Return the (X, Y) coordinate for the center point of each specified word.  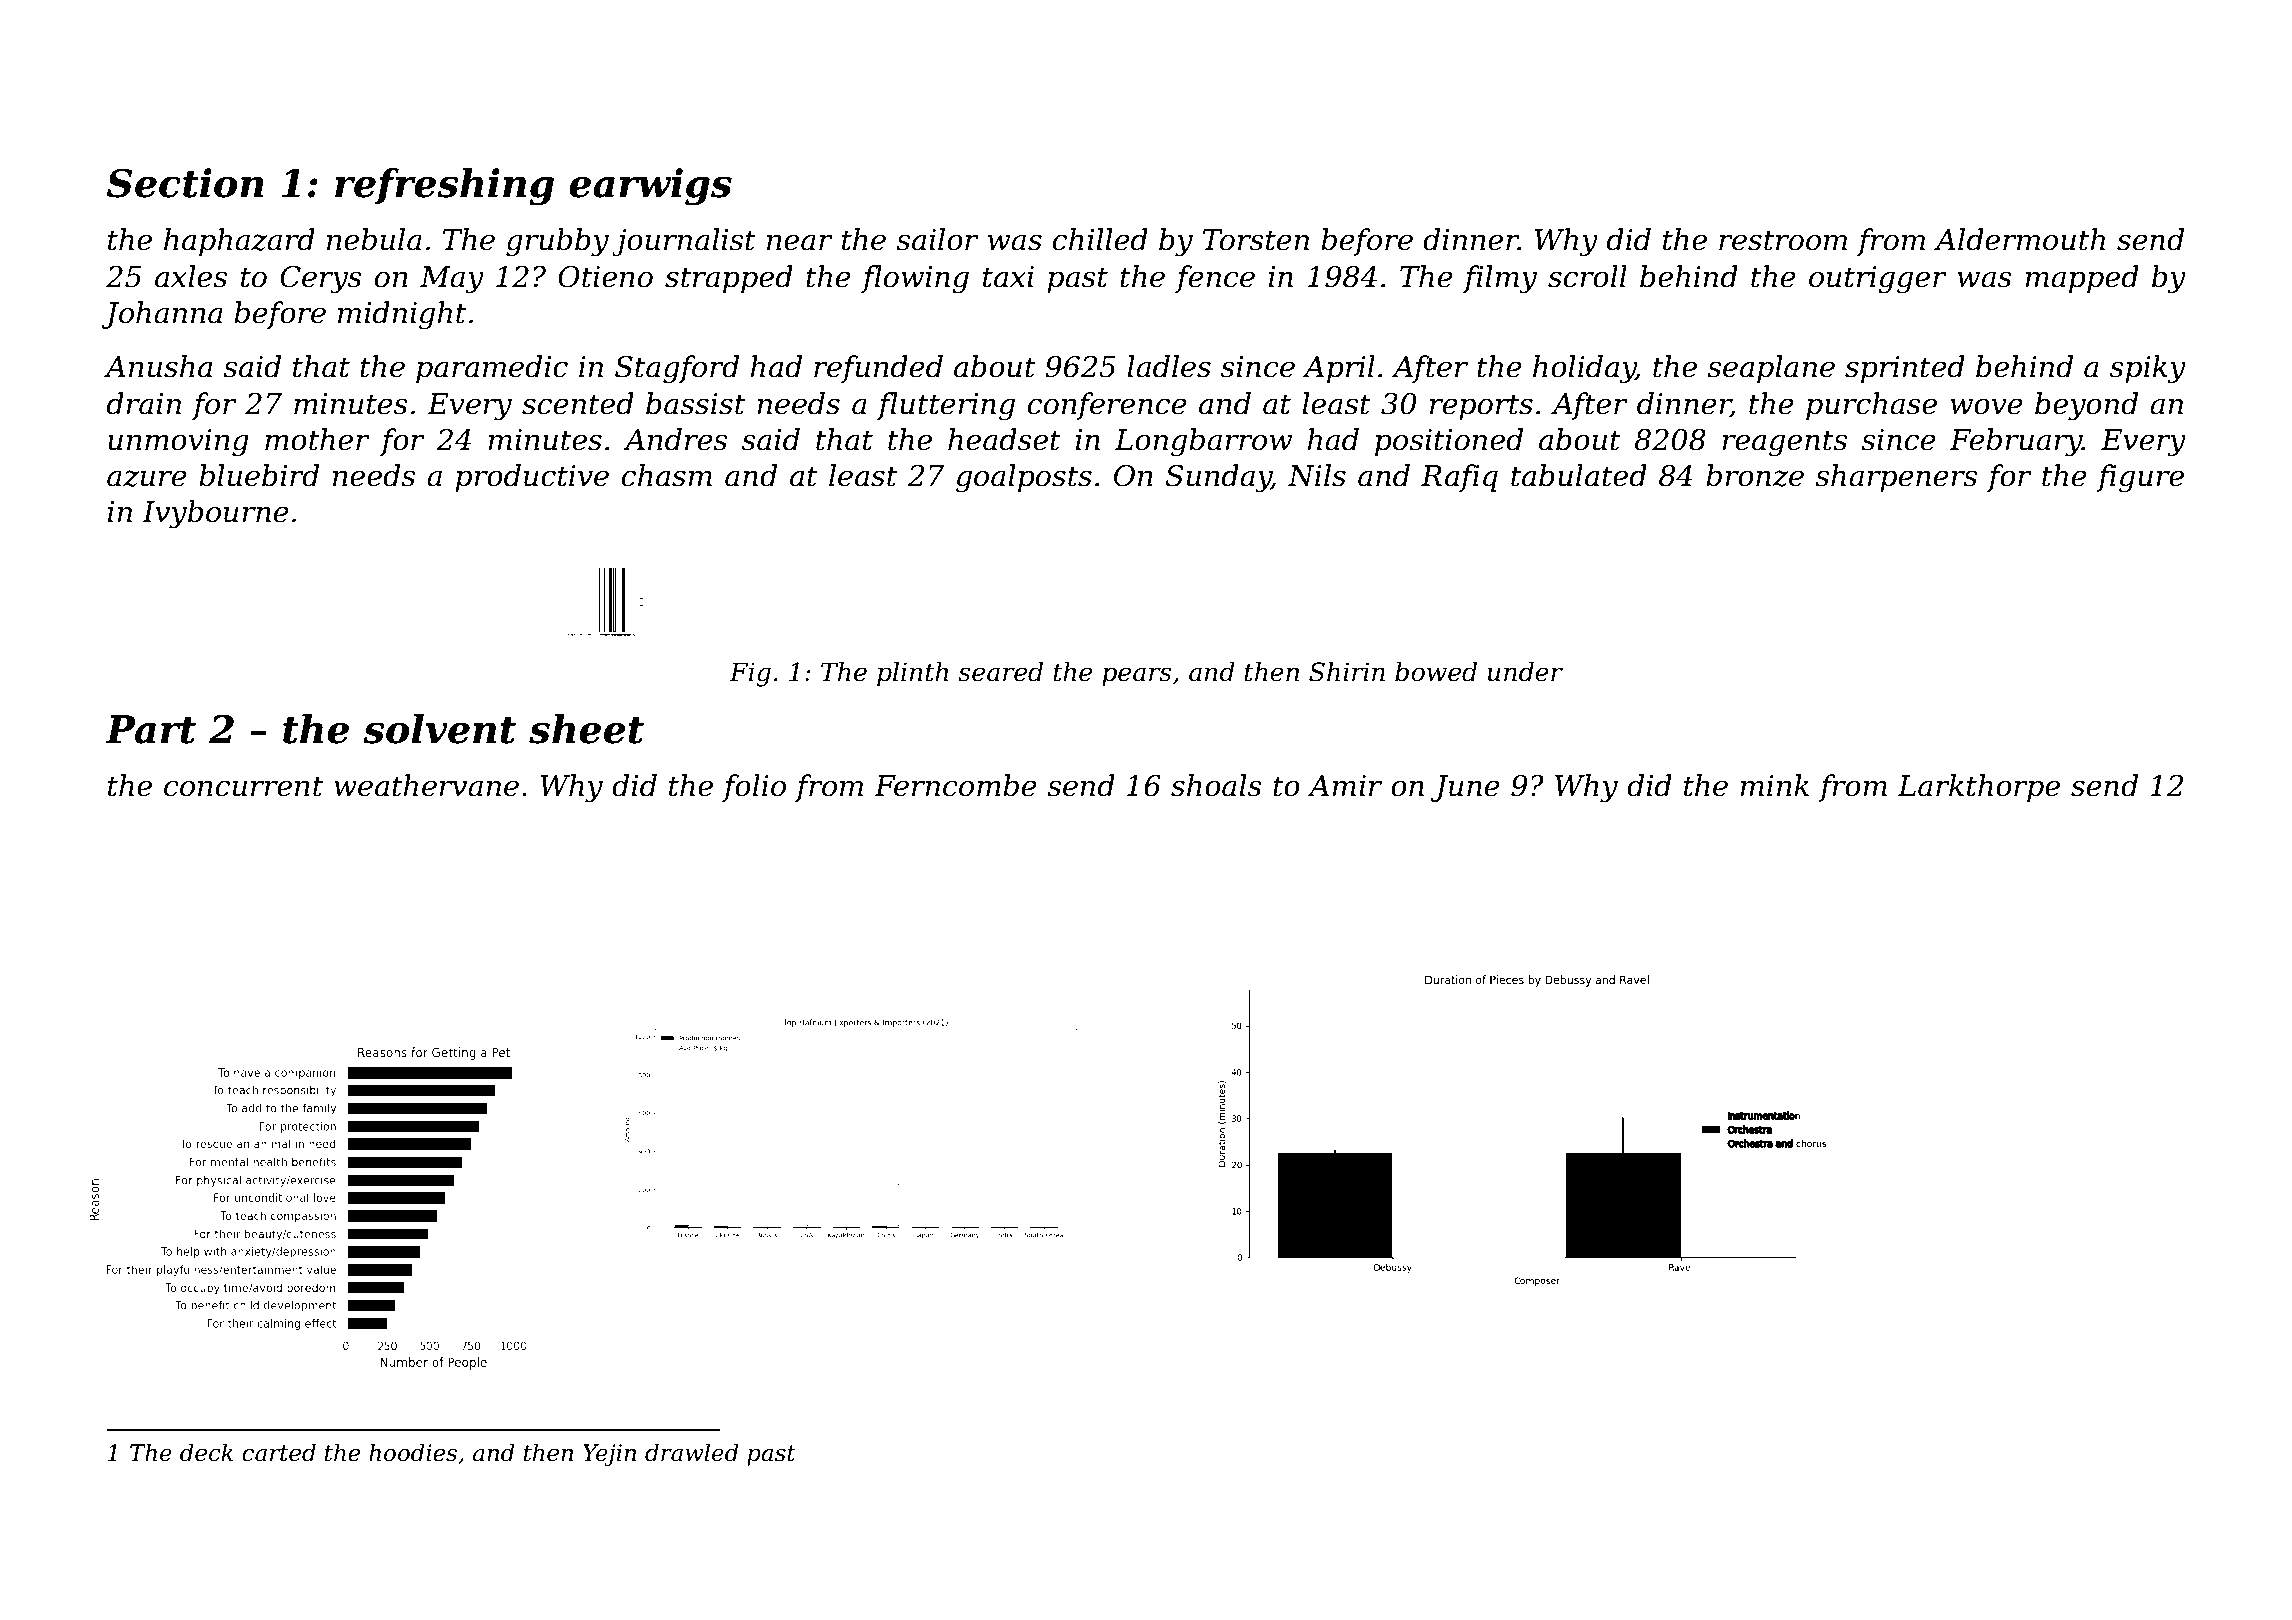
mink (1774, 785)
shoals (1216, 785)
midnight (402, 315)
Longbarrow (1203, 442)
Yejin (609, 1455)
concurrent (243, 786)
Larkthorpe (1979, 788)
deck (206, 1452)
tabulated (1579, 475)
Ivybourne (215, 514)
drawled (692, 1452)
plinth (912, 674)
